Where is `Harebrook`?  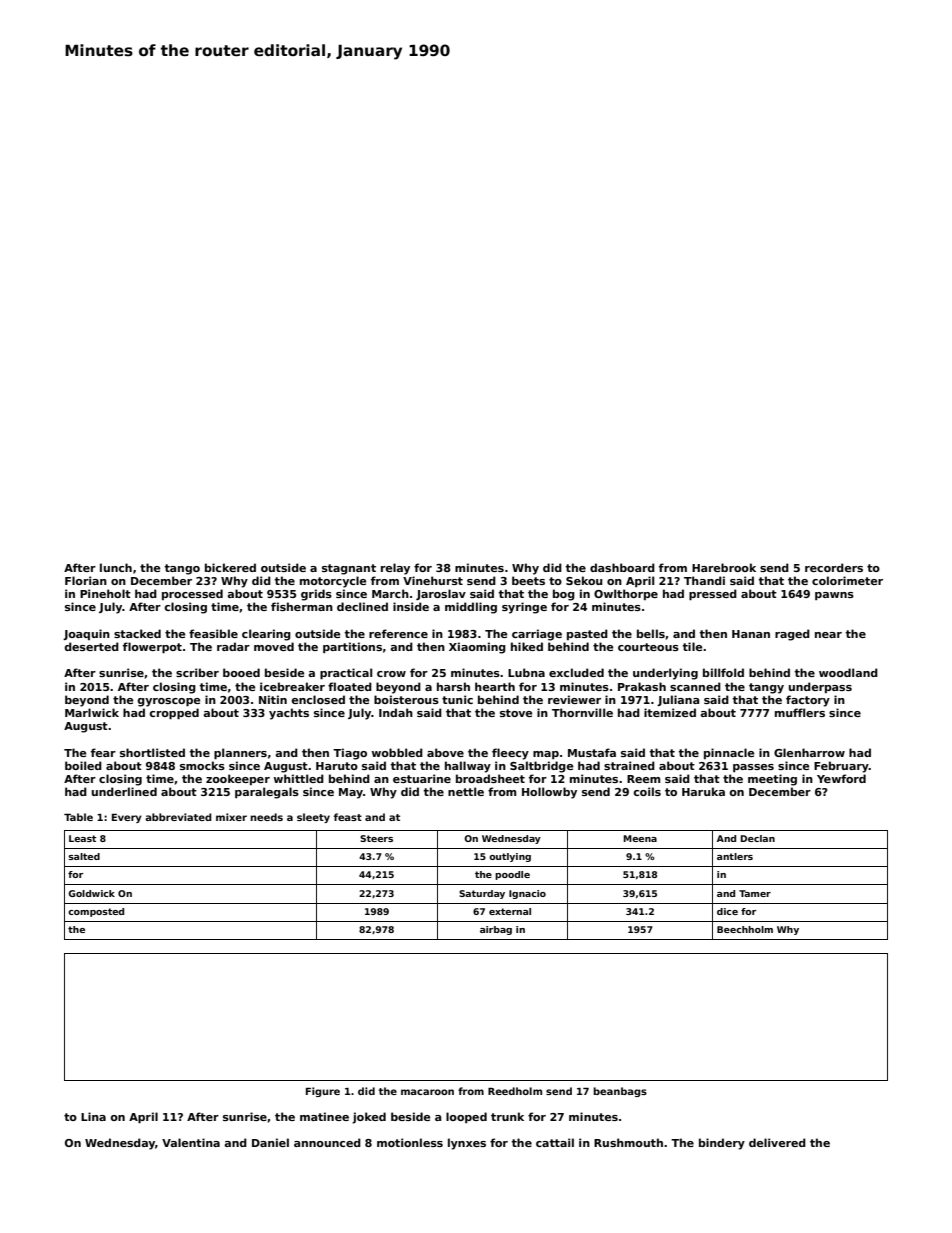 Harebrook is located at coordinates (724, 567).
